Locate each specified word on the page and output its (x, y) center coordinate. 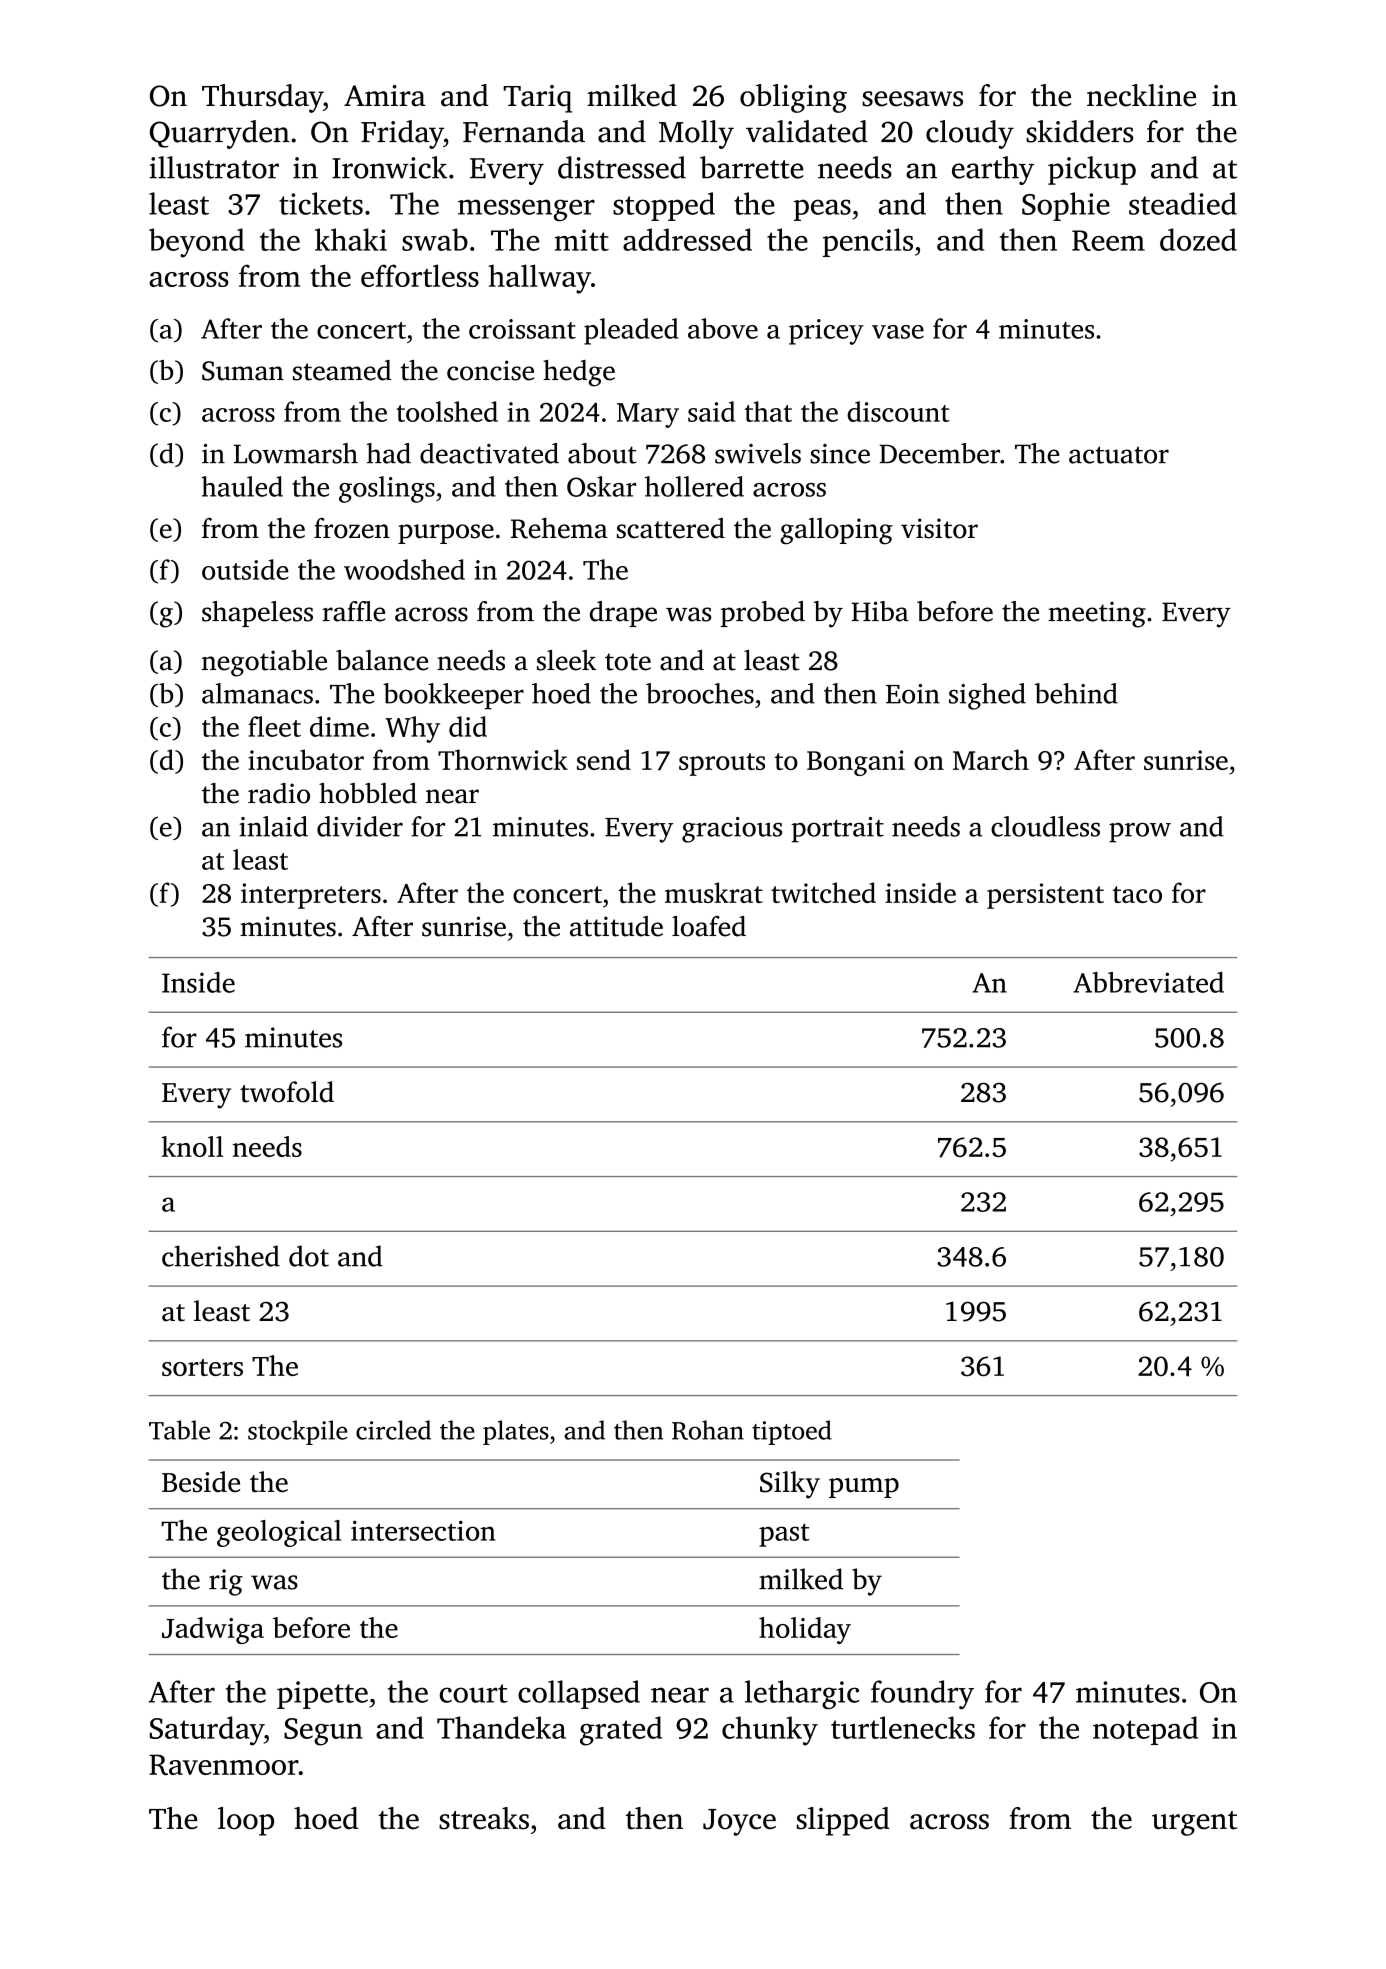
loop (246, 1821)
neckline (1141, 95)
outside (245, 569)
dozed (1198, 239)
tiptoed (792, 1432)
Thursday (262, 98)
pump (864, 1488)
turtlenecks (903, 1727)
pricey (826, 332)
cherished (221, 1256)
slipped (843, 1821)
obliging (793, 98)
